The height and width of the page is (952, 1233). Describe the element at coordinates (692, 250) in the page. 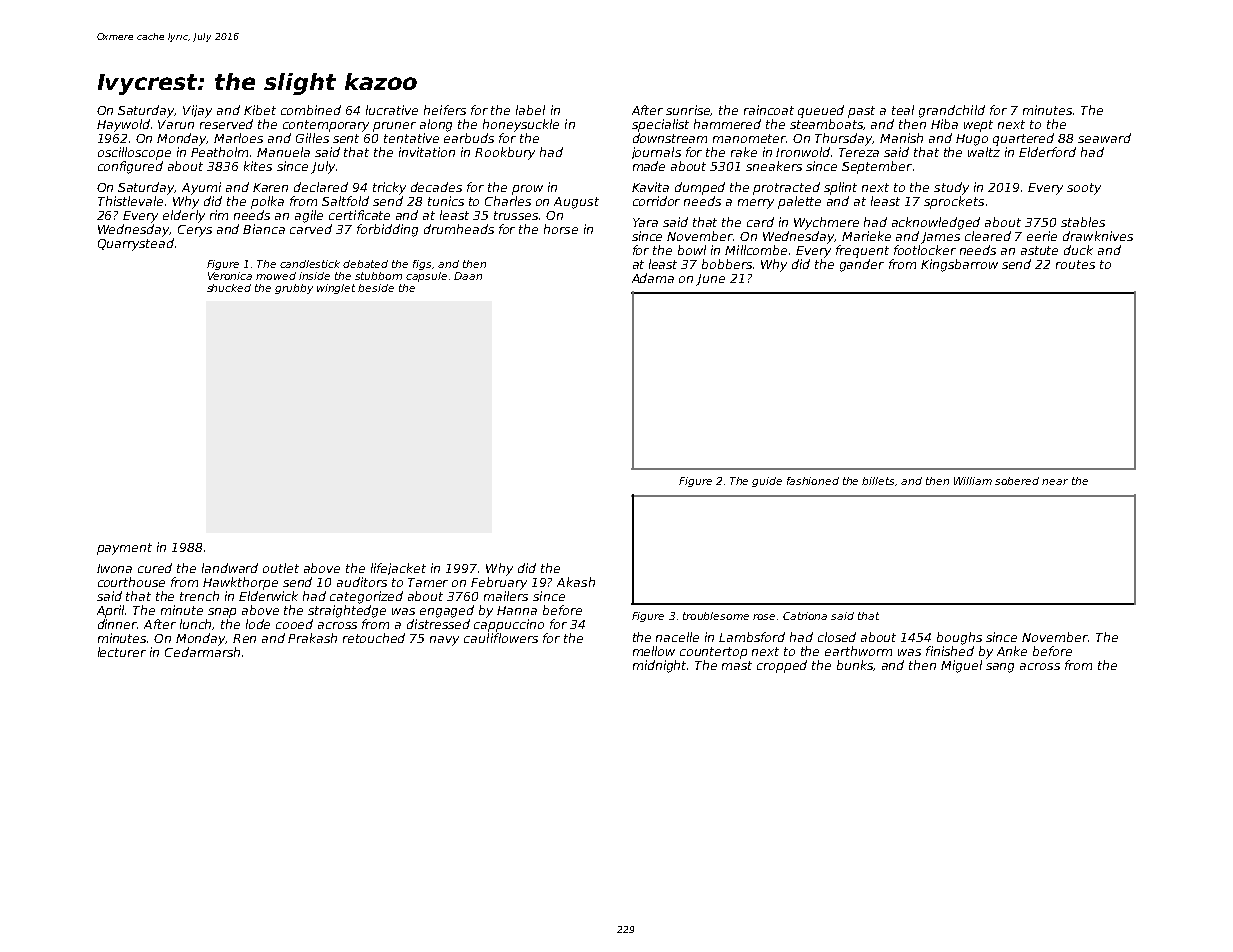

I see `bowl` at that location.
